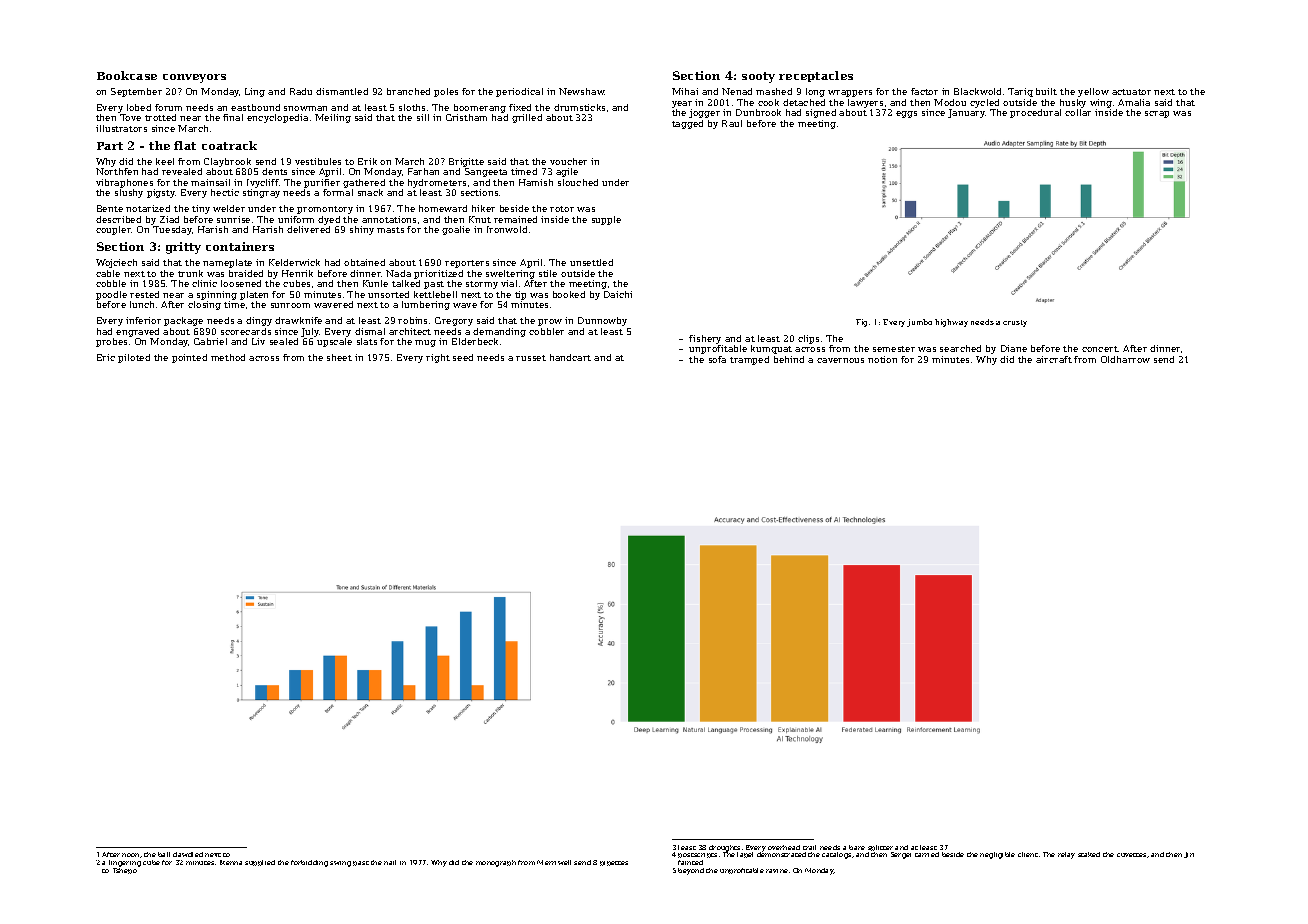  Describe the element at coordinates (570, 357) in the screenshot. I see `handcart` at that location.
